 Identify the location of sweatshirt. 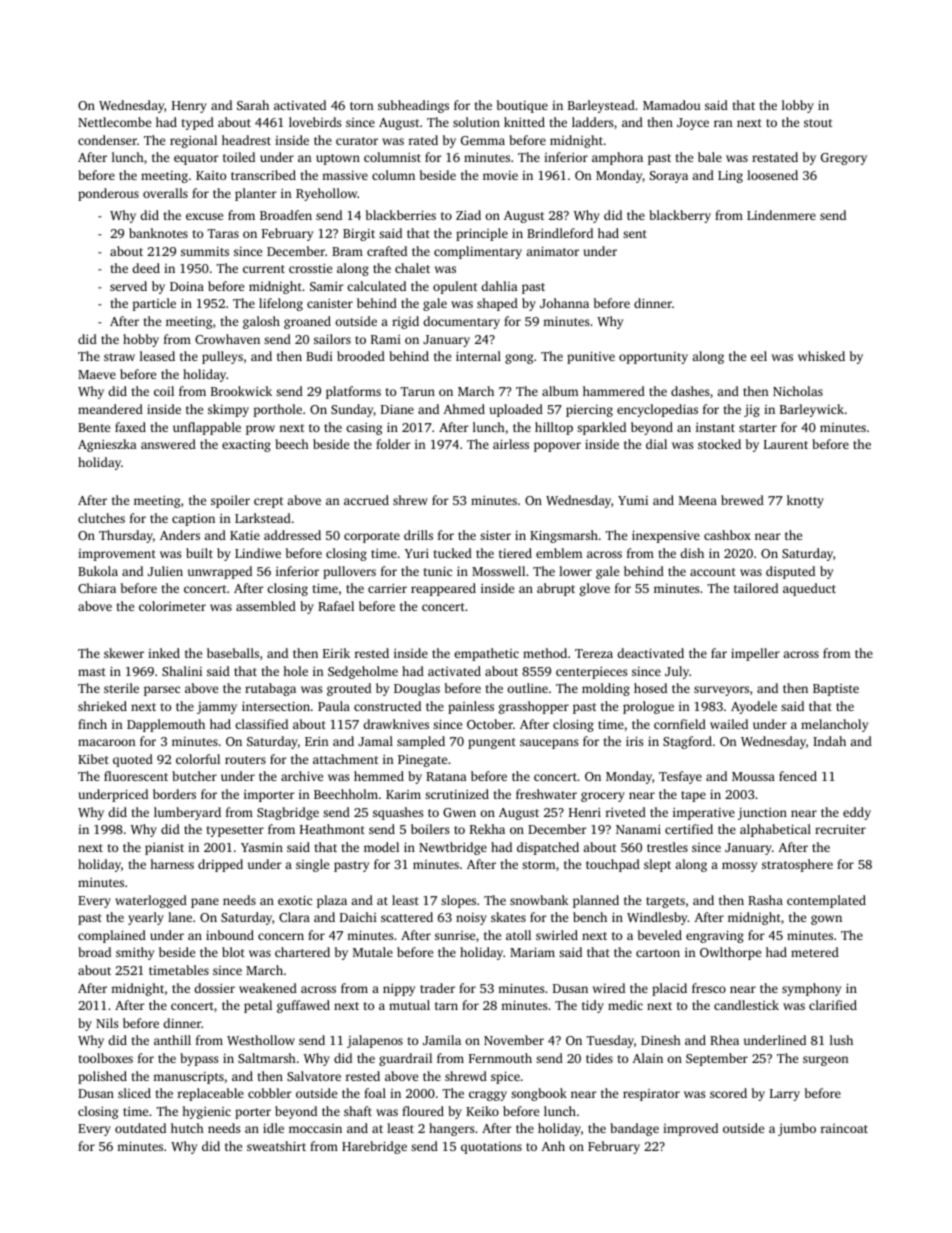
(276, 1146).
